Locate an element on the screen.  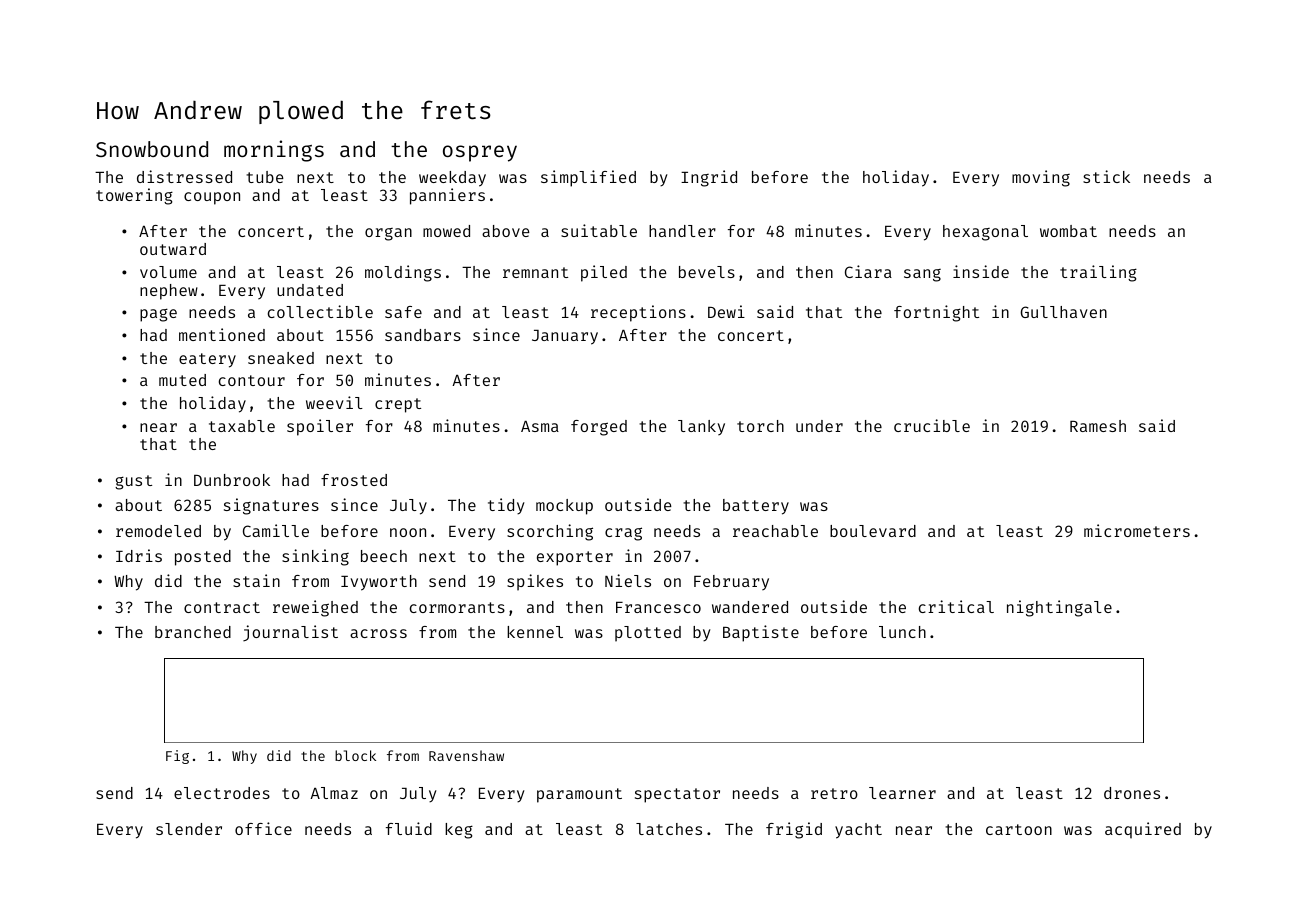
fortnight is located at coordinates (936, 313).
